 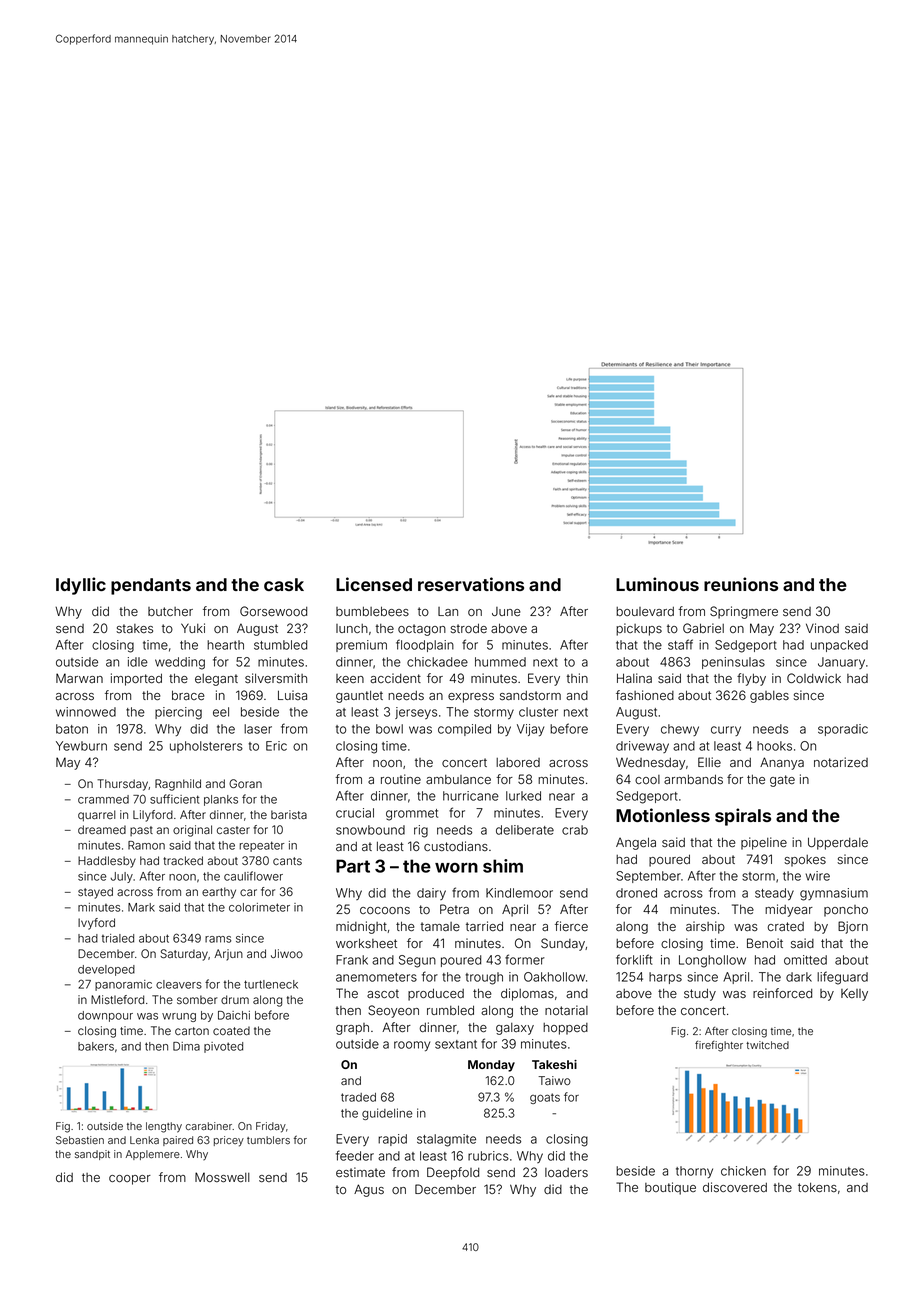 What do you see at coordinates (358, 1097) in the screenshot?
I see `traded` at bounding box center [358, 1097].
